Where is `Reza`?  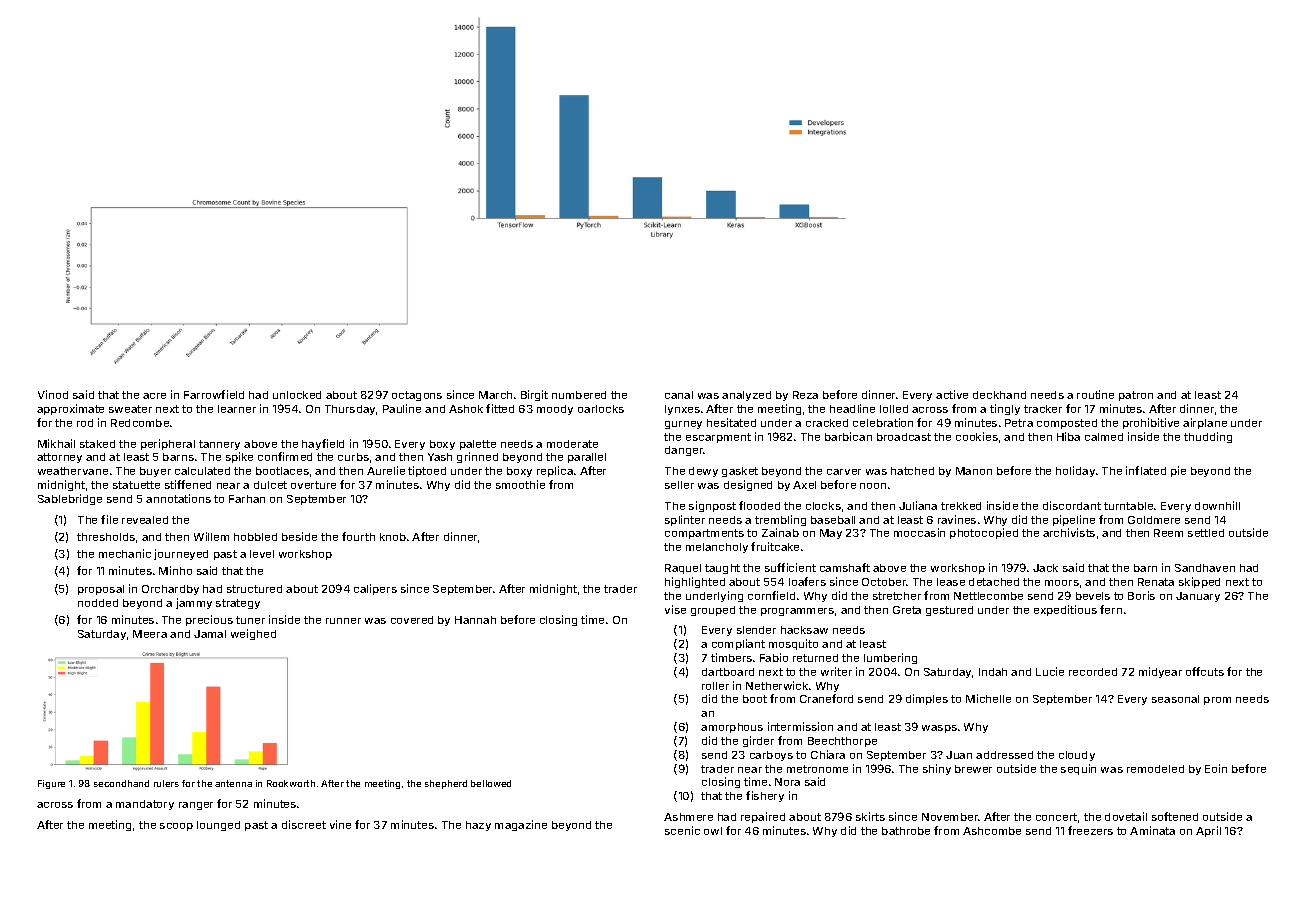
Reza is located at coordinates (805, 395).
